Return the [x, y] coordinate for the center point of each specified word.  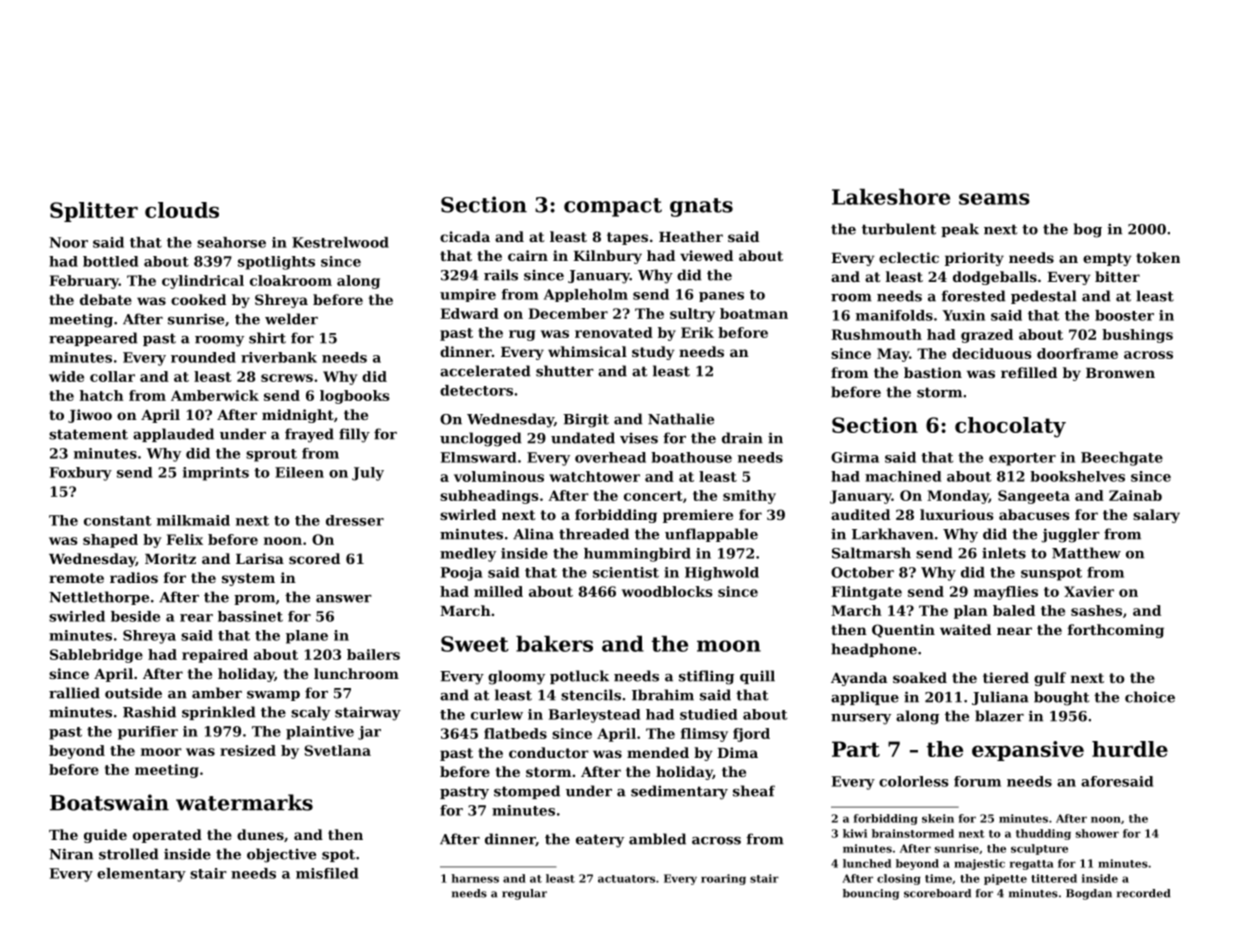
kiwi [855, 833]
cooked [198, 299]
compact [613, 207]
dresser [355, 520]
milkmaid [193, 520]
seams [994, 199]
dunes [260, 834]
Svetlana [337, 750]
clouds [182, 210]
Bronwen [1120, 373]
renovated [614, 332]
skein [938, 818]
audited [860, 514]
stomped [527, 792]
